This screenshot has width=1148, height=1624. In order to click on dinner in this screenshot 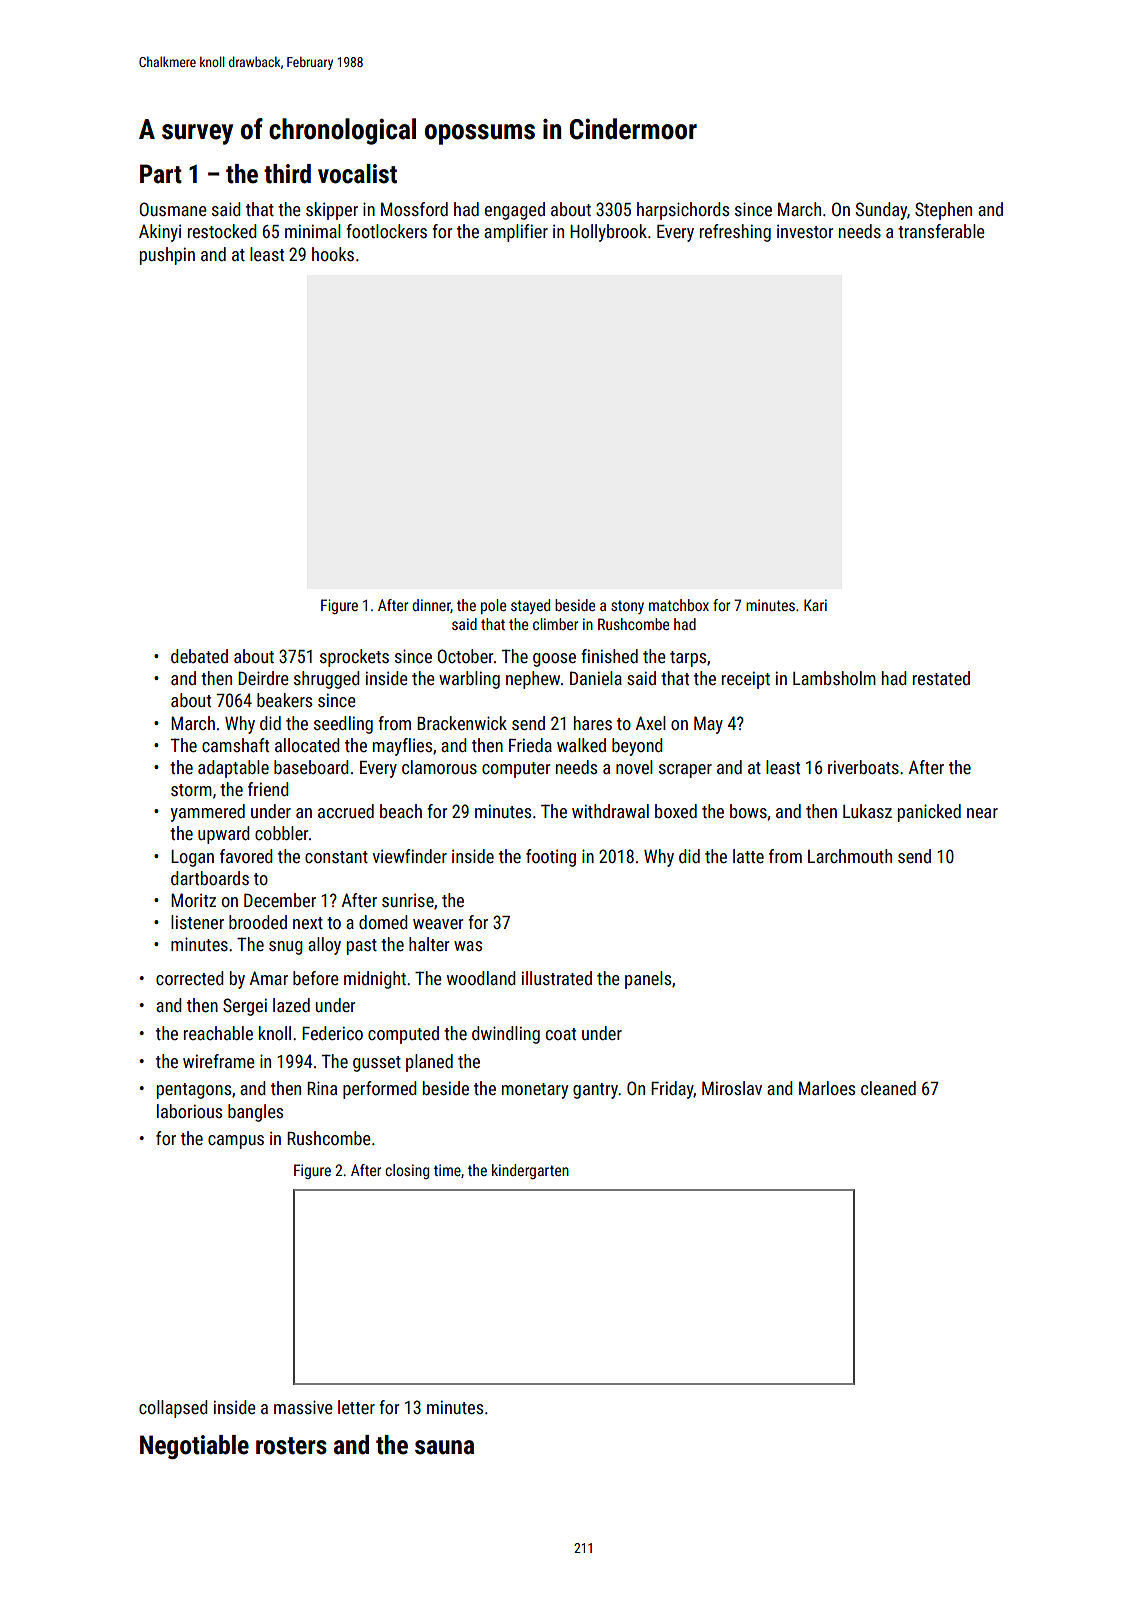, I will do `click(431, 606)`.
